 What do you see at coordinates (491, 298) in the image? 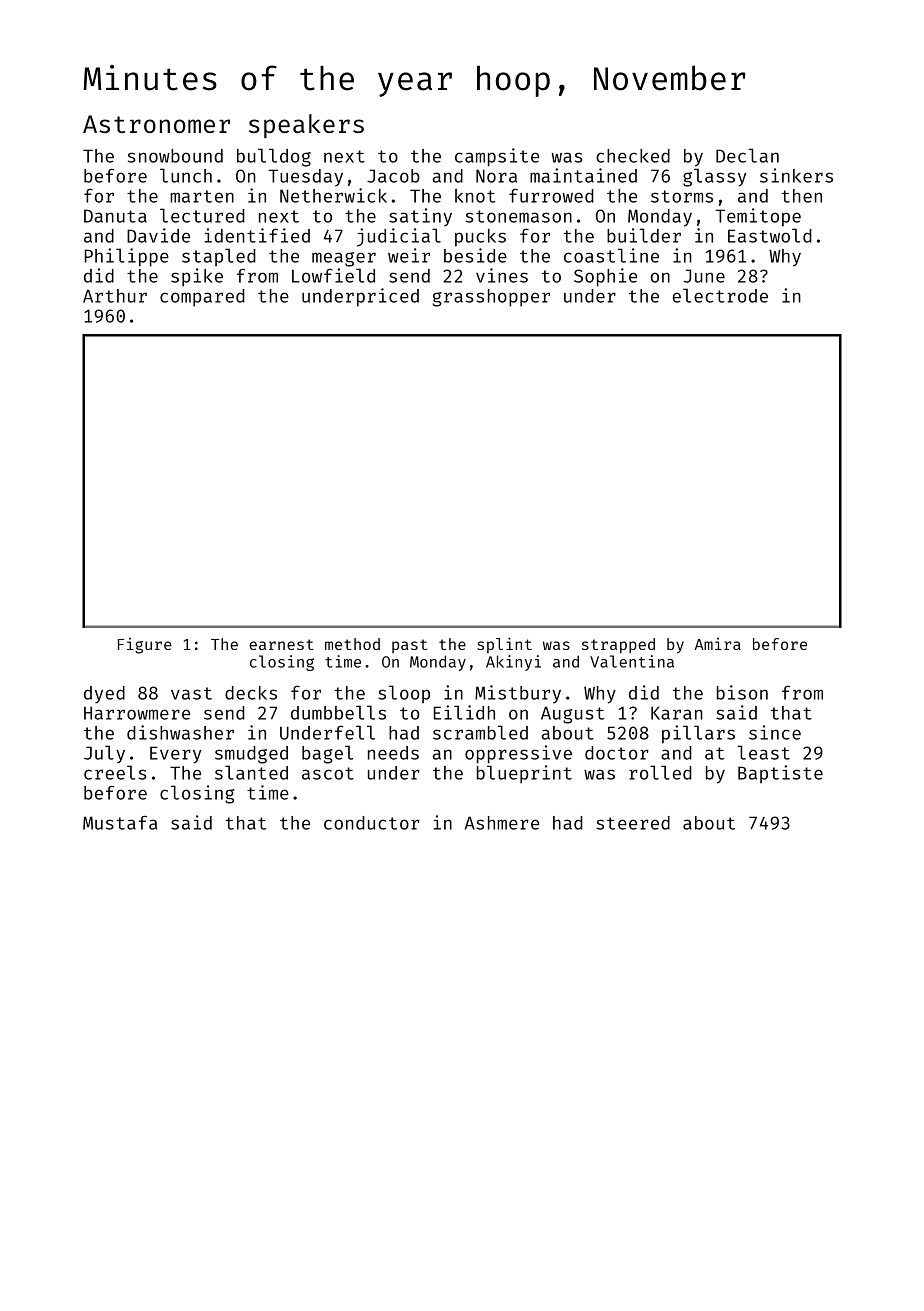
I see `grasshopper` at bounding box center [491, 298].
